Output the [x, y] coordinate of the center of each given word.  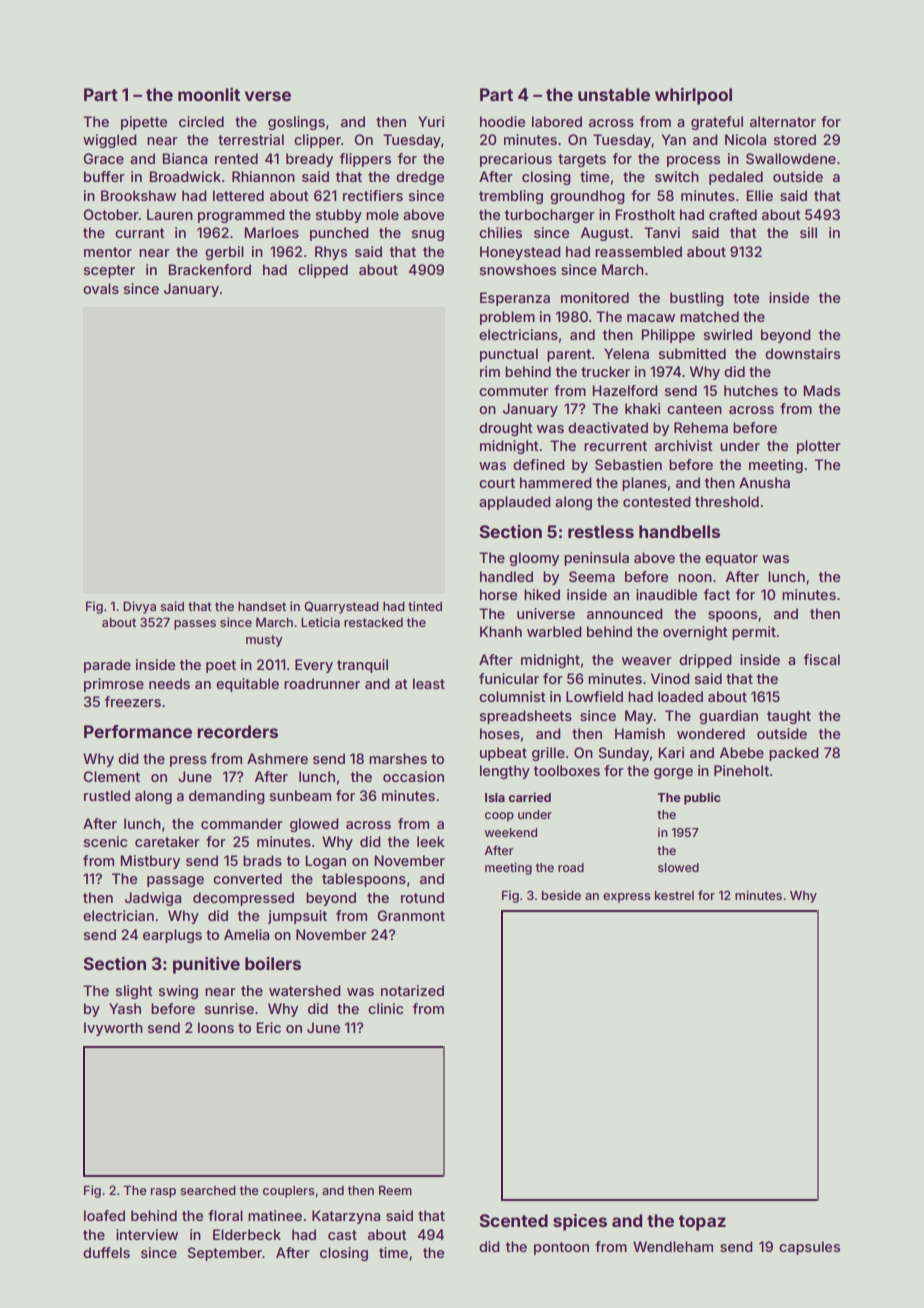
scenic [105, 841]
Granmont [411, 915]
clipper [317, 141]
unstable [614, 94]
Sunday [624, 754]
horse [498, 594]
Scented [513, 1220]
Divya [139, 607]
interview [147, 1234]
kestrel [674, 895]
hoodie [502, 121]
